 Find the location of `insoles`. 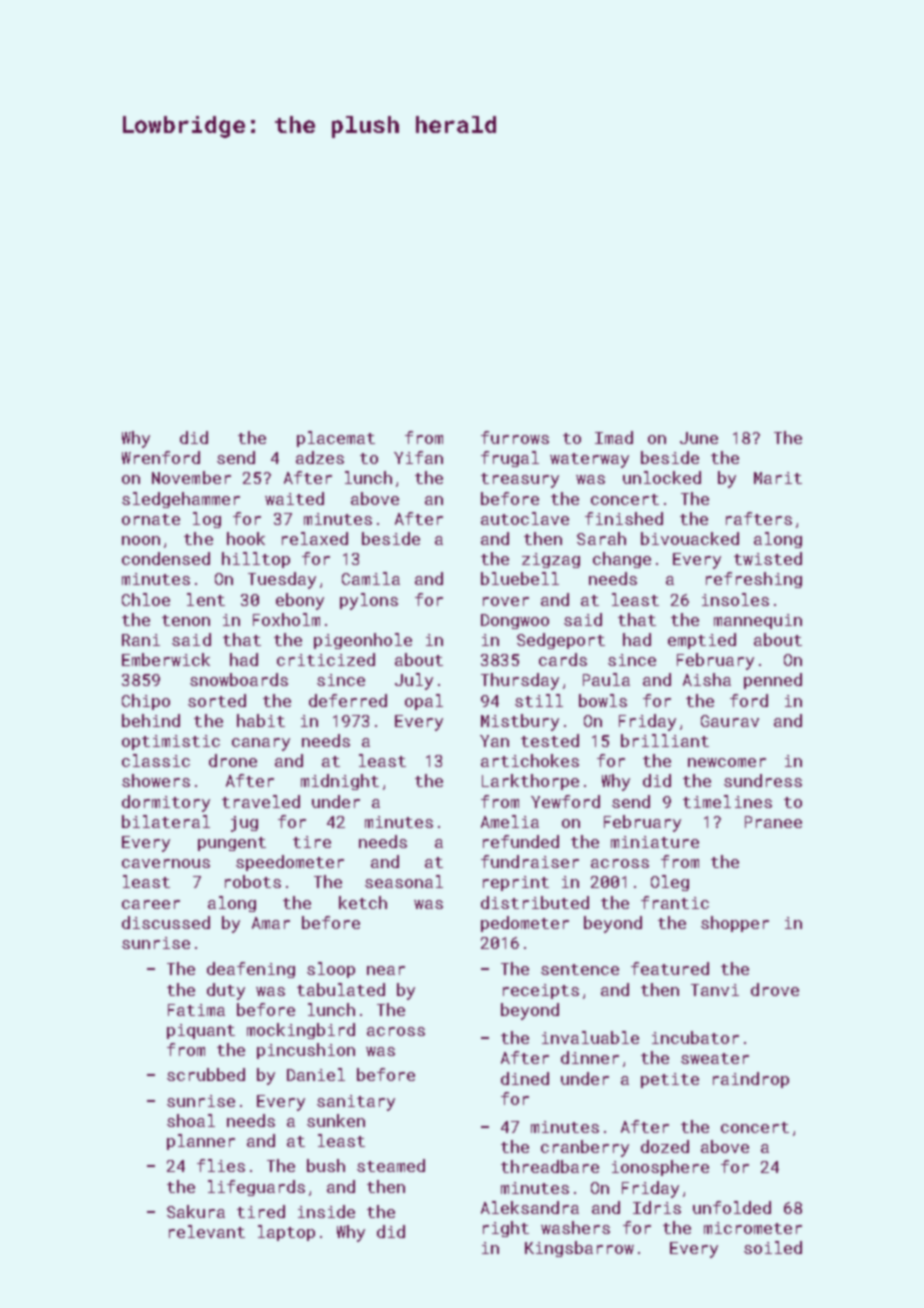

insoles is located at coordinates (735, 599).
